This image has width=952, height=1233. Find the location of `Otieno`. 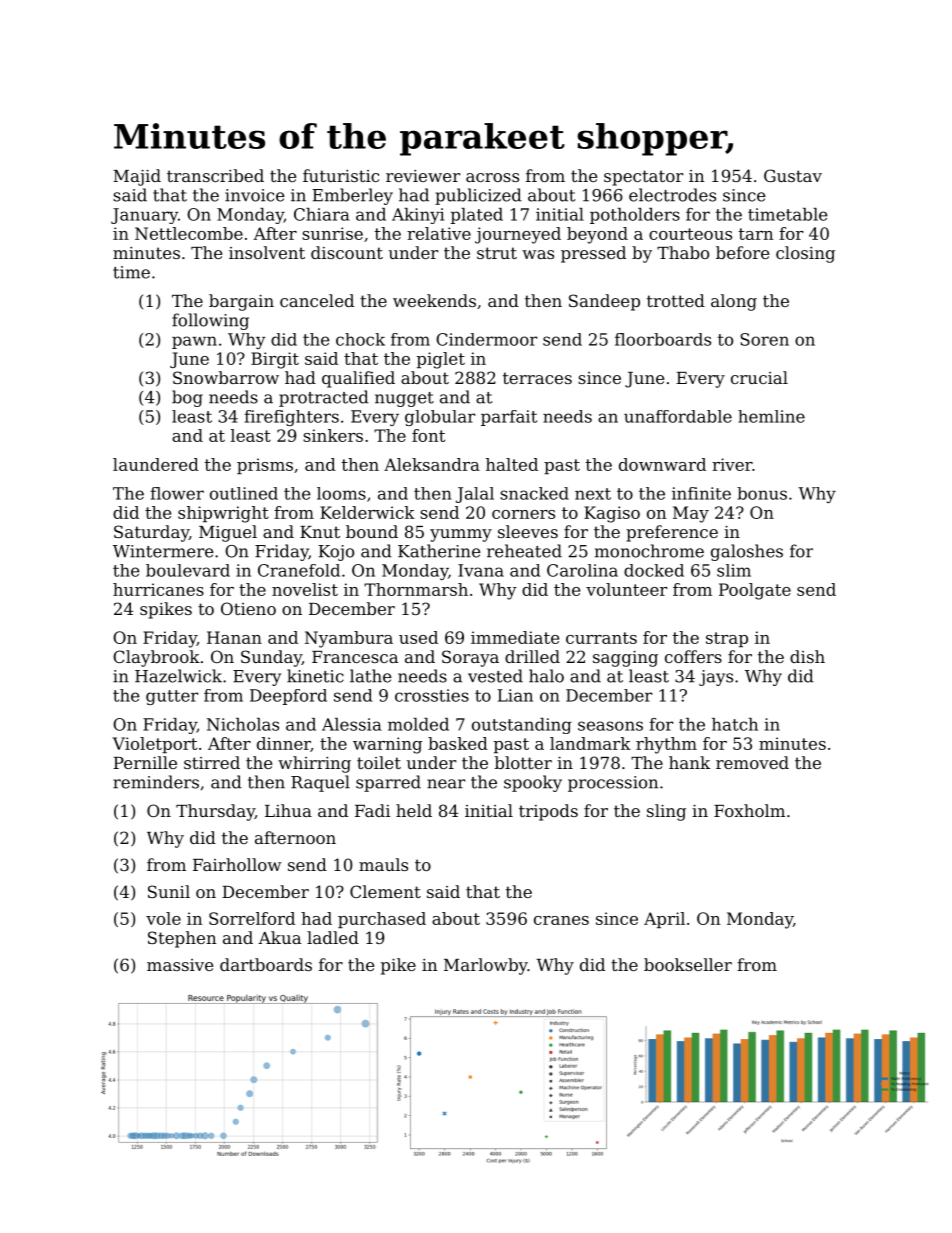

Otieno is located at coordinates (248, 608).
